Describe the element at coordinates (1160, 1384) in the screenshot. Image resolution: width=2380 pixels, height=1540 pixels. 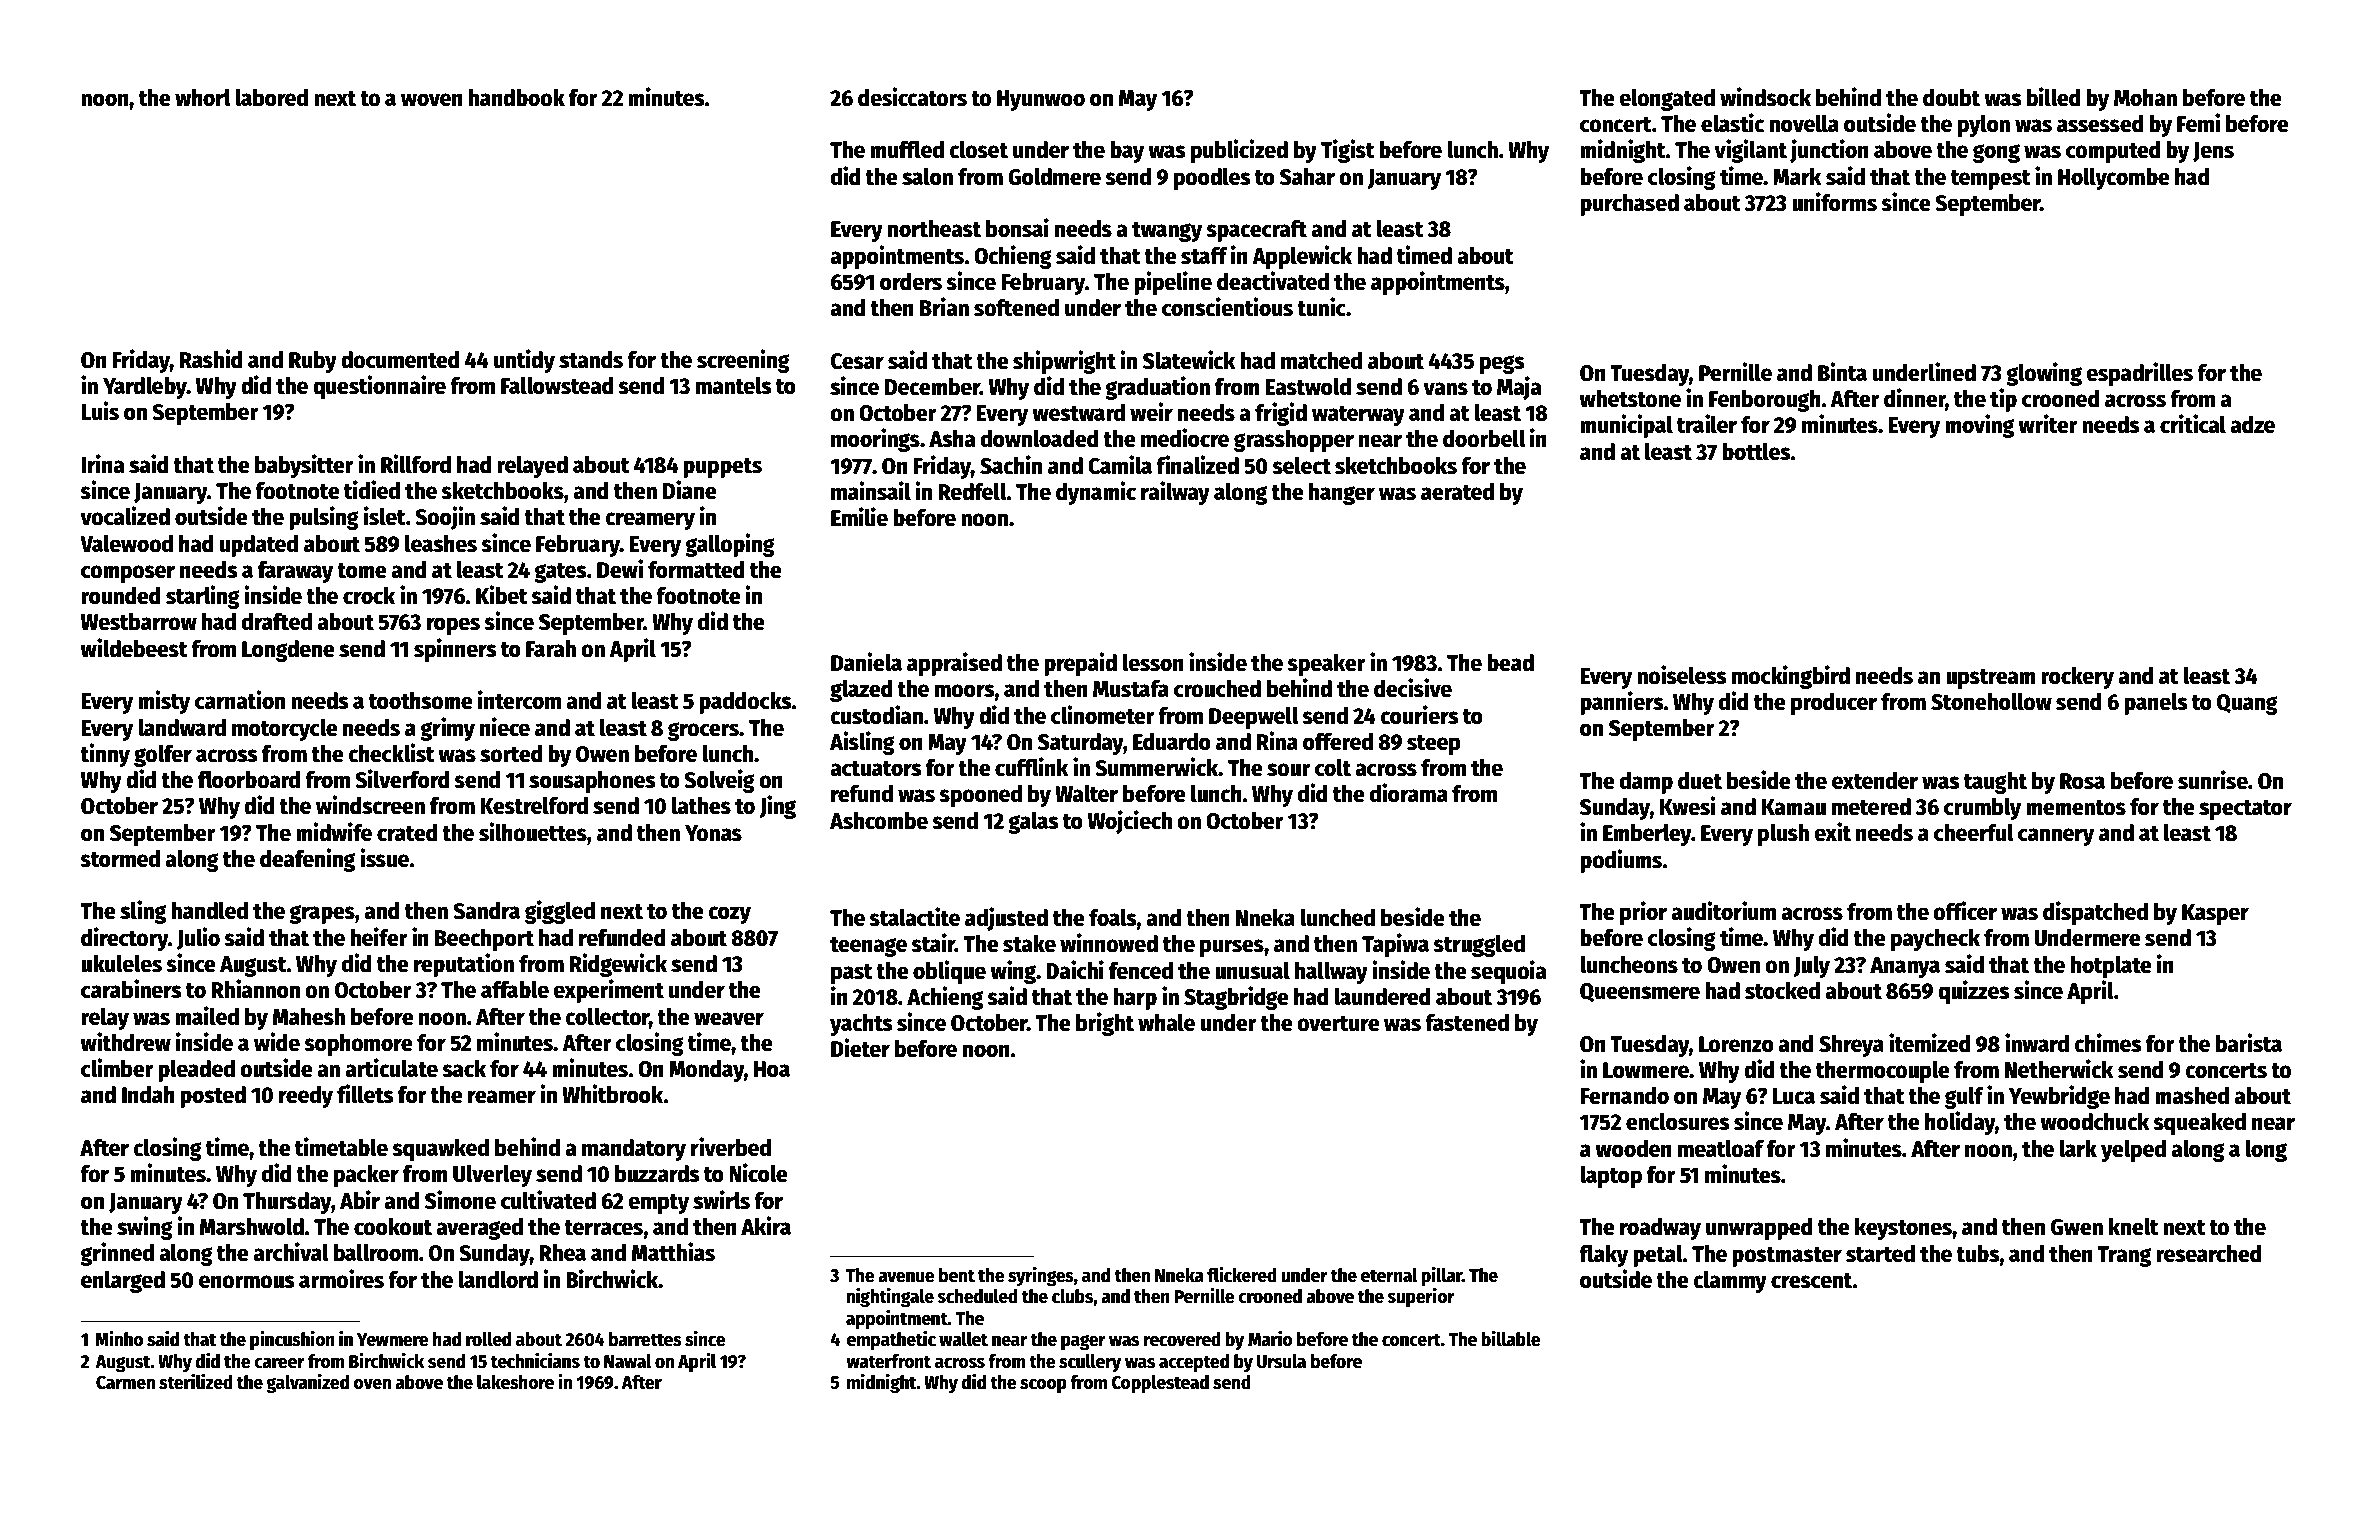
I see `Copplestead` at that location.
